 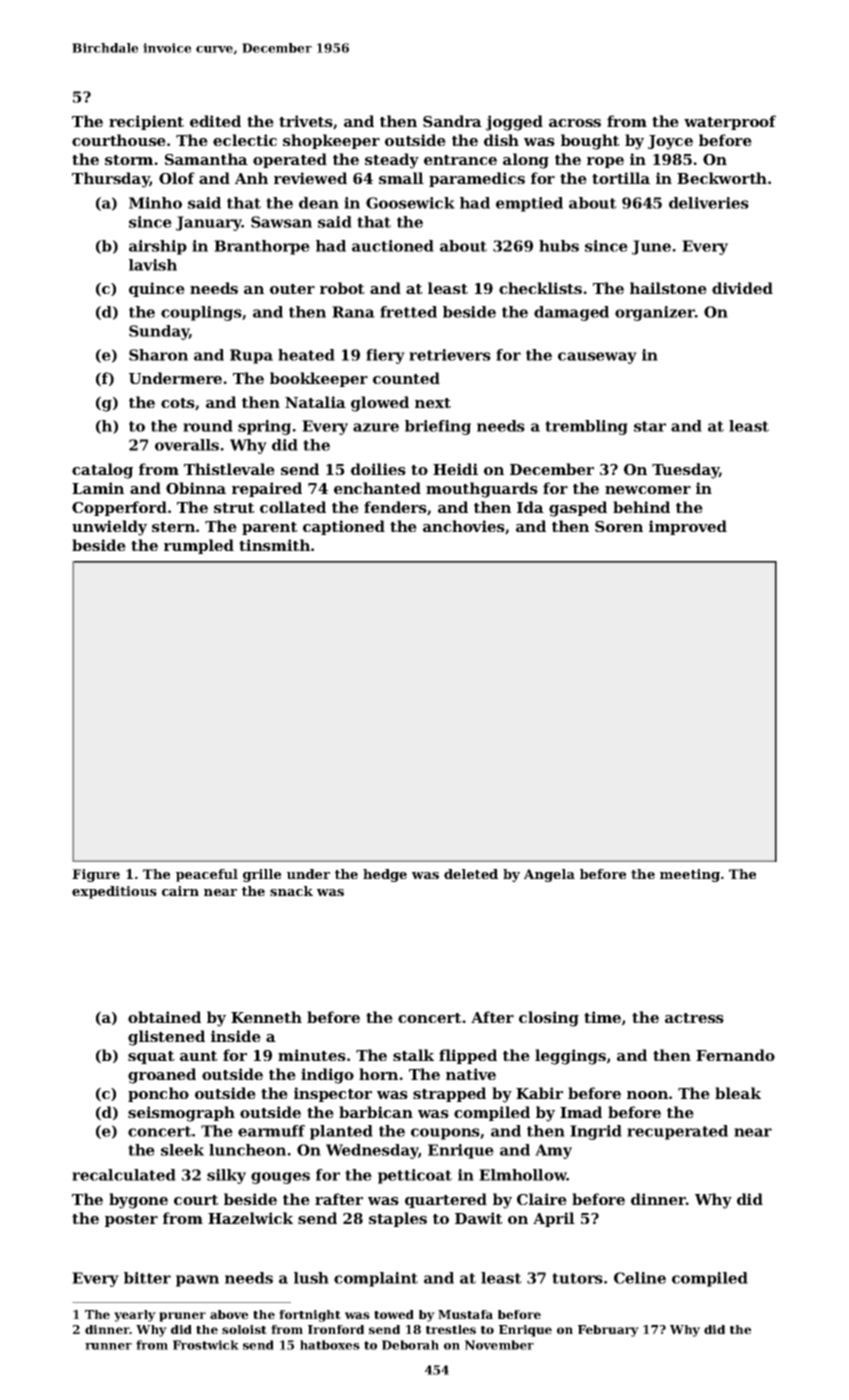 I want to click on November, so click(x=499, y=1345).
